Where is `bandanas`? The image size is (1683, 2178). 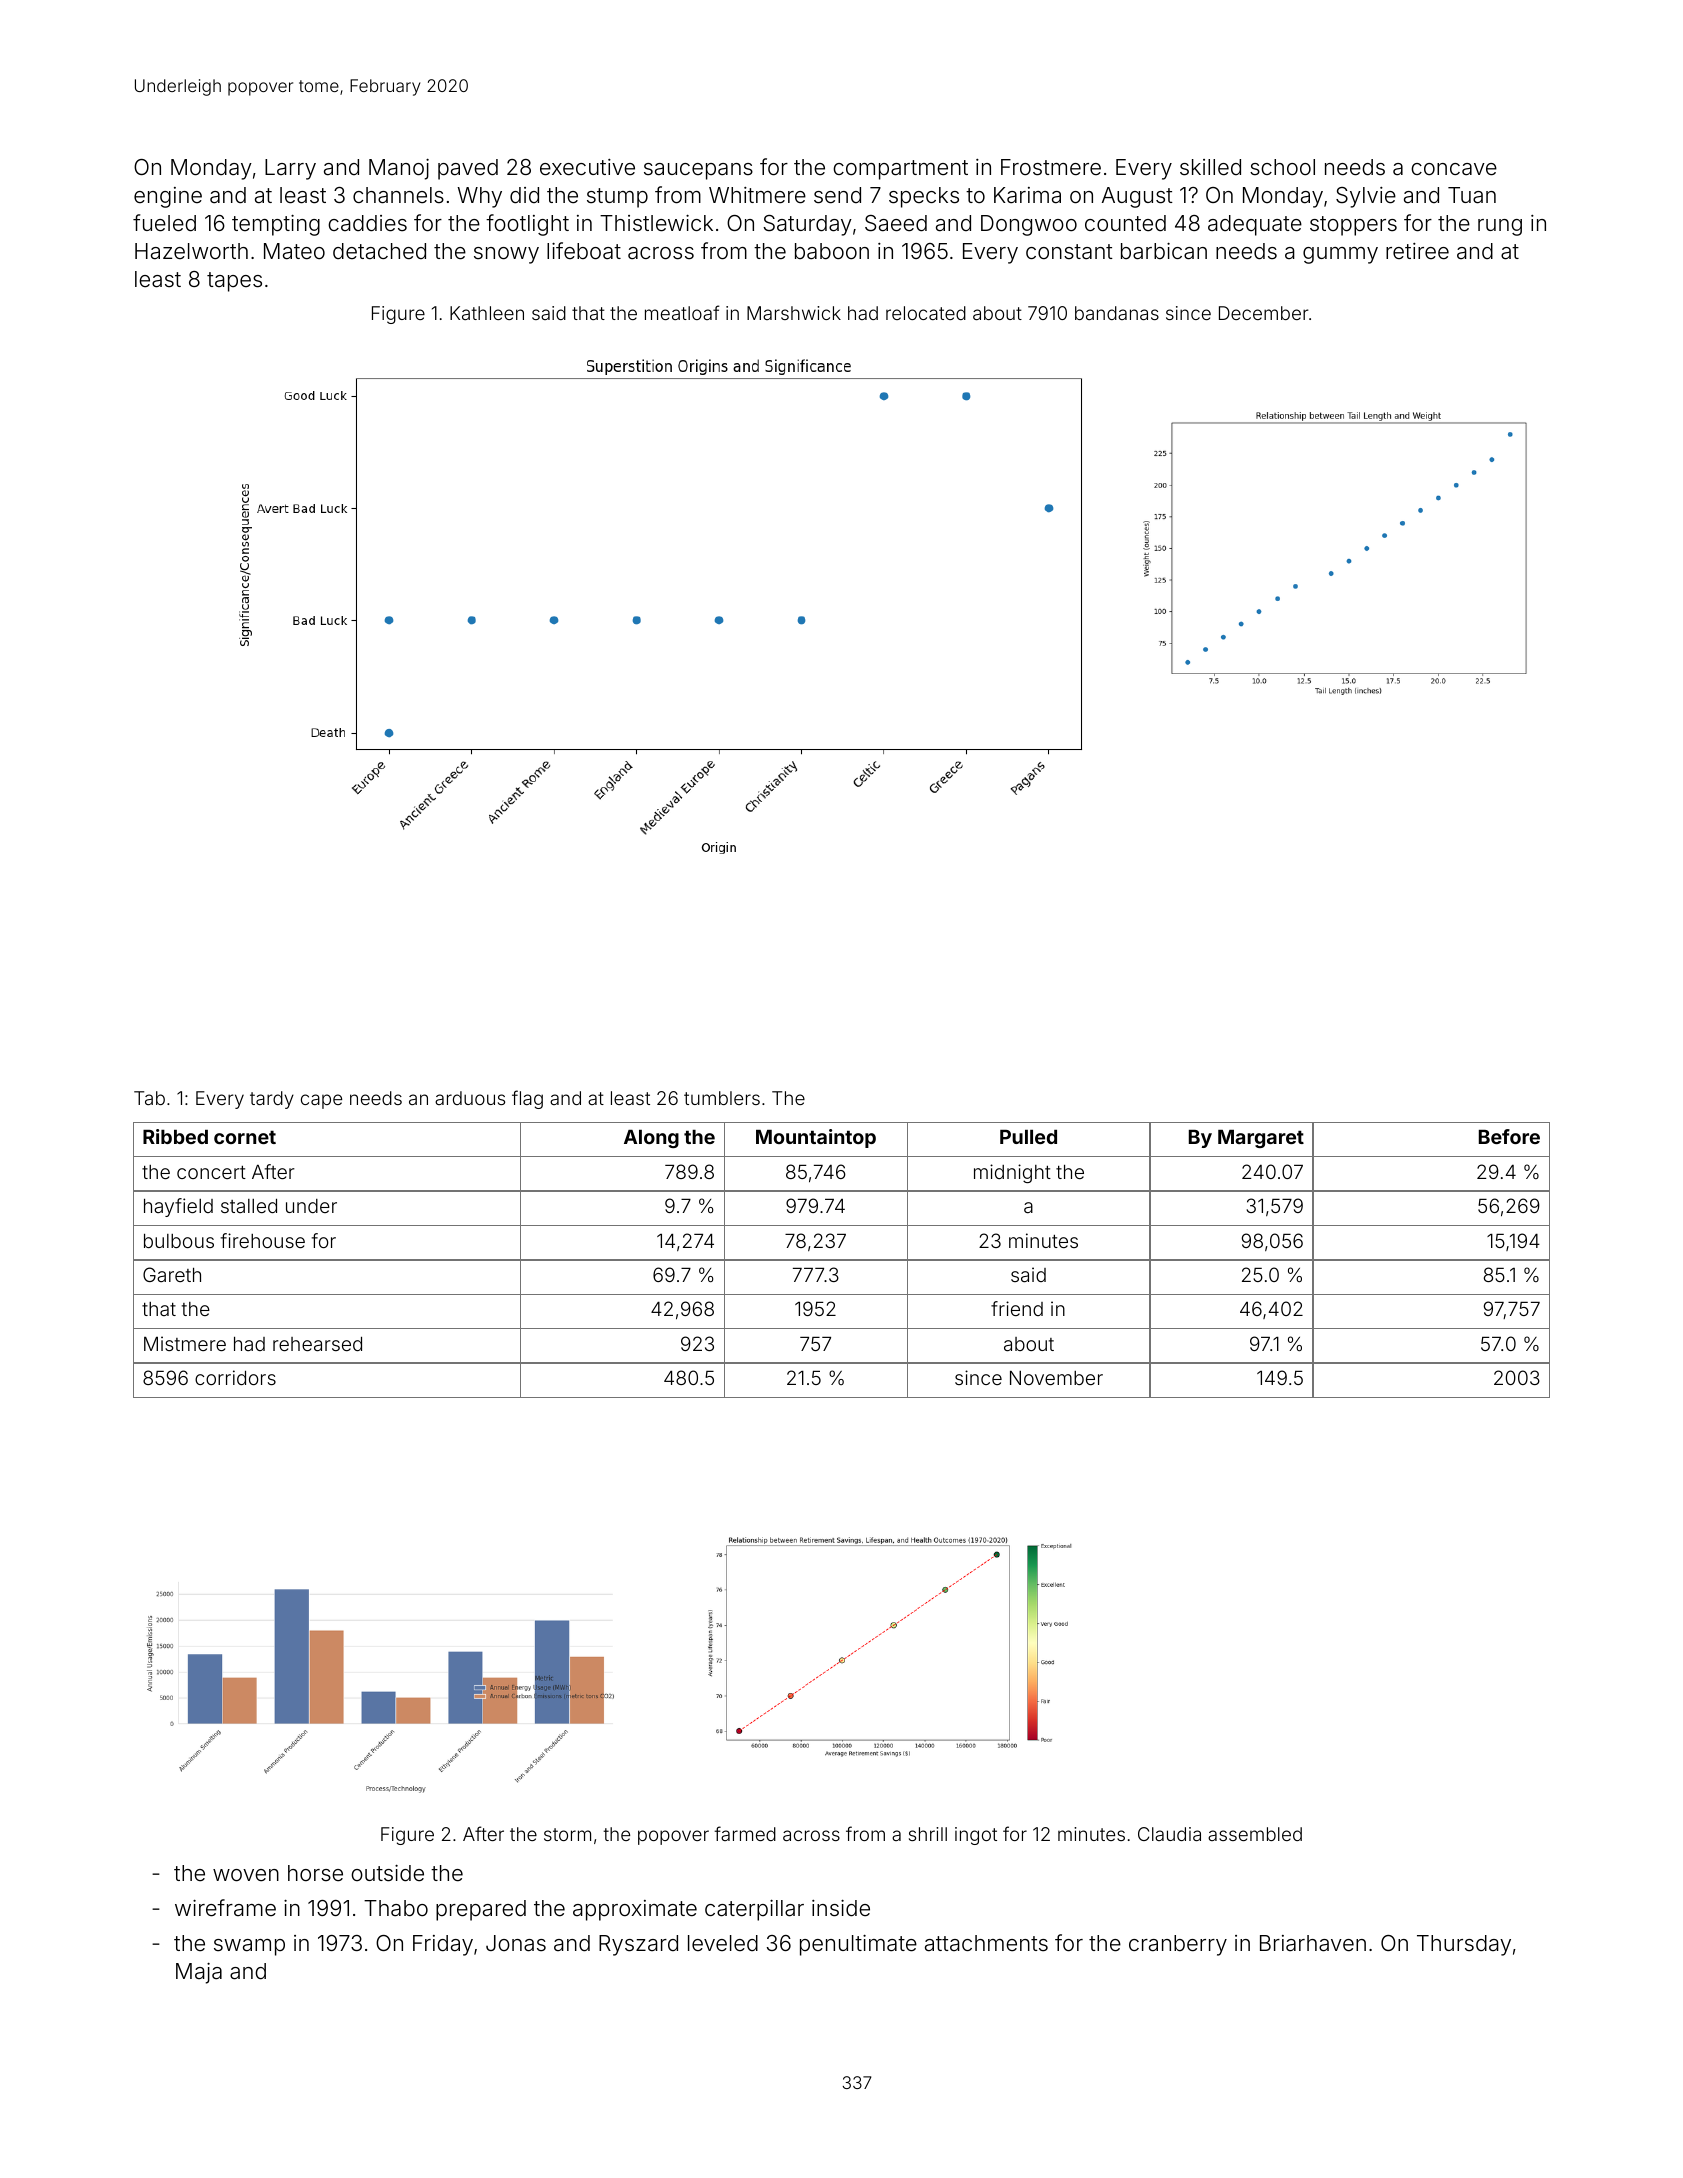 bandanas is located at coordinates (1117, 313).
